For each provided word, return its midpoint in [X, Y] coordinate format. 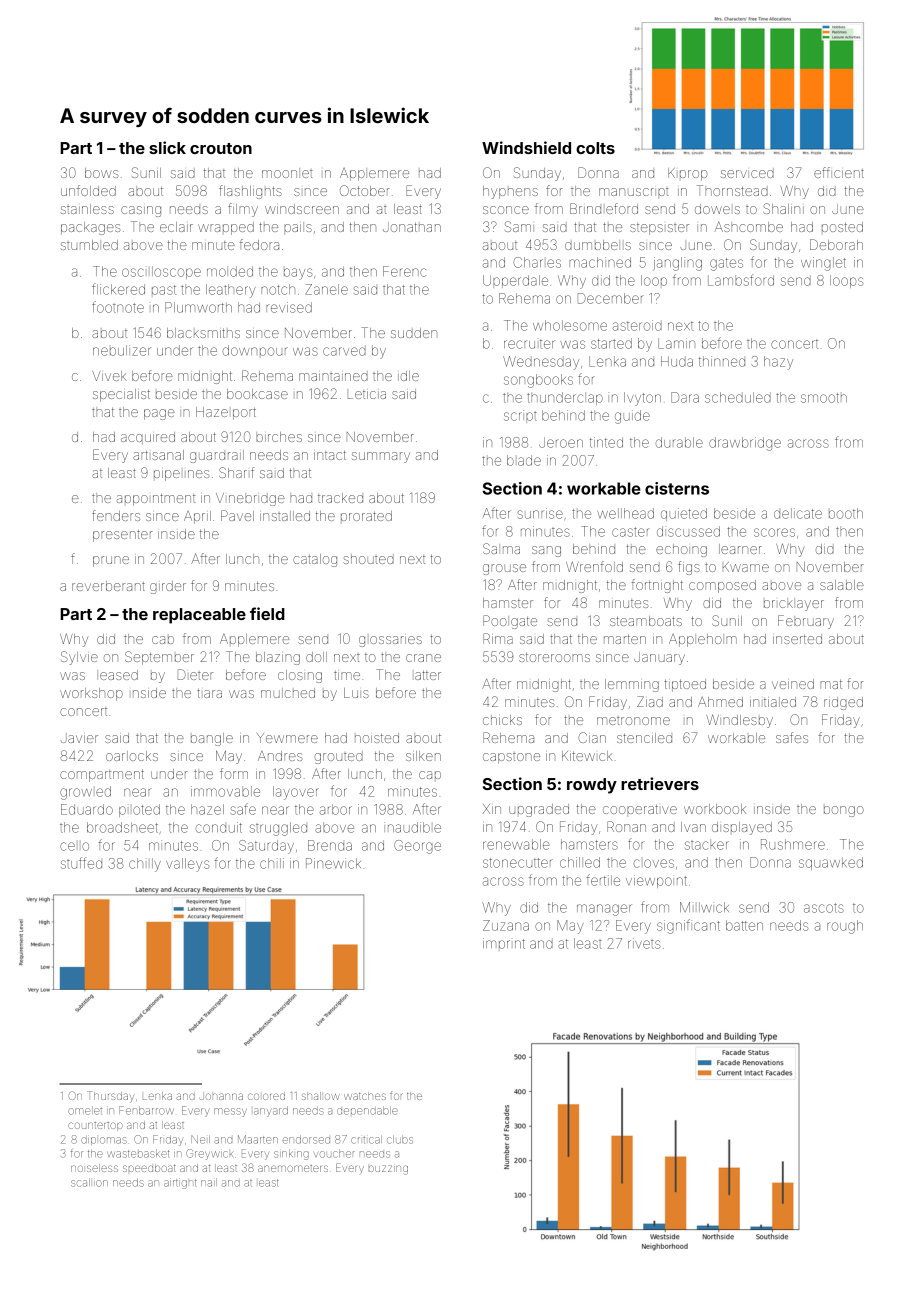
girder [168, 587]
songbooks [538, 381]
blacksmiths [203, 333]
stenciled [644, 738]
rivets [644, 943]
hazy [778, 363]
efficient [839, 172]
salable [842, 585]
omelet [85, 1111]
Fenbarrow [146, 1110]
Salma [501, 548]
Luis [356, 693]
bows [101, 173]
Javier [79, 739]
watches [365, 1096]
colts [595, 148]
